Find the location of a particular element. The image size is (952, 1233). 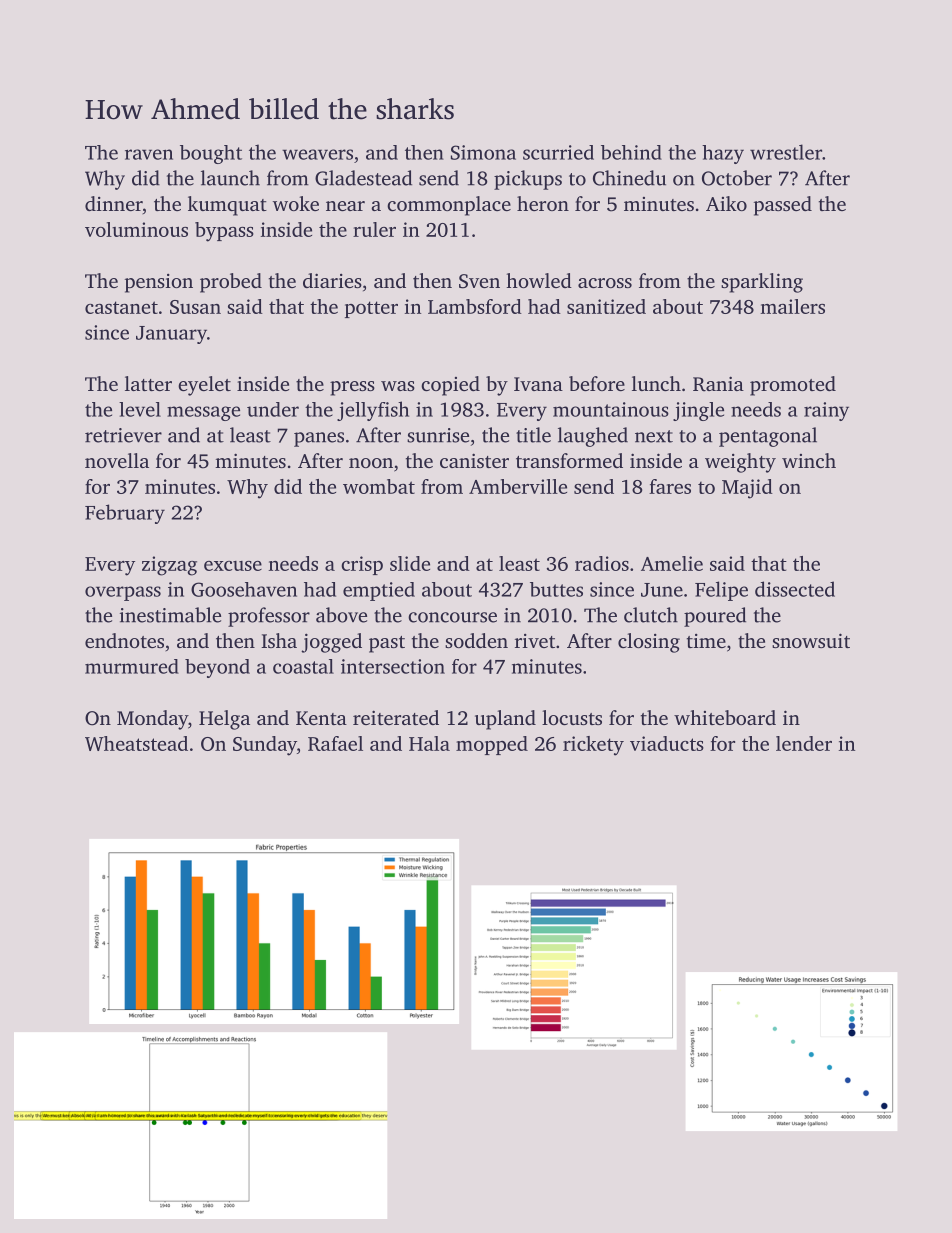

endnotes is located at coordinates (124, 640).
